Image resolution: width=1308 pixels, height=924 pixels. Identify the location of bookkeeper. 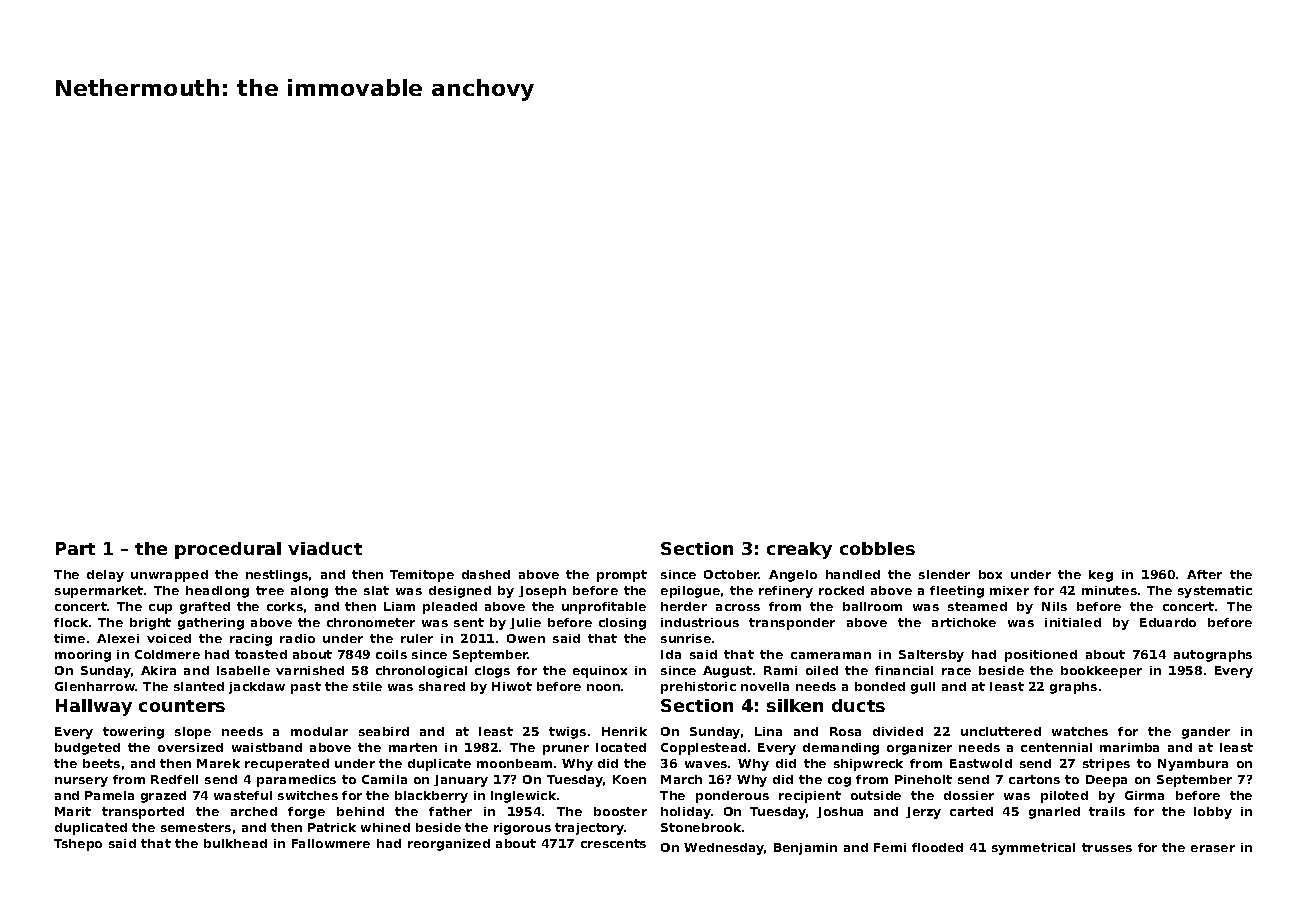
(1101, 672).
